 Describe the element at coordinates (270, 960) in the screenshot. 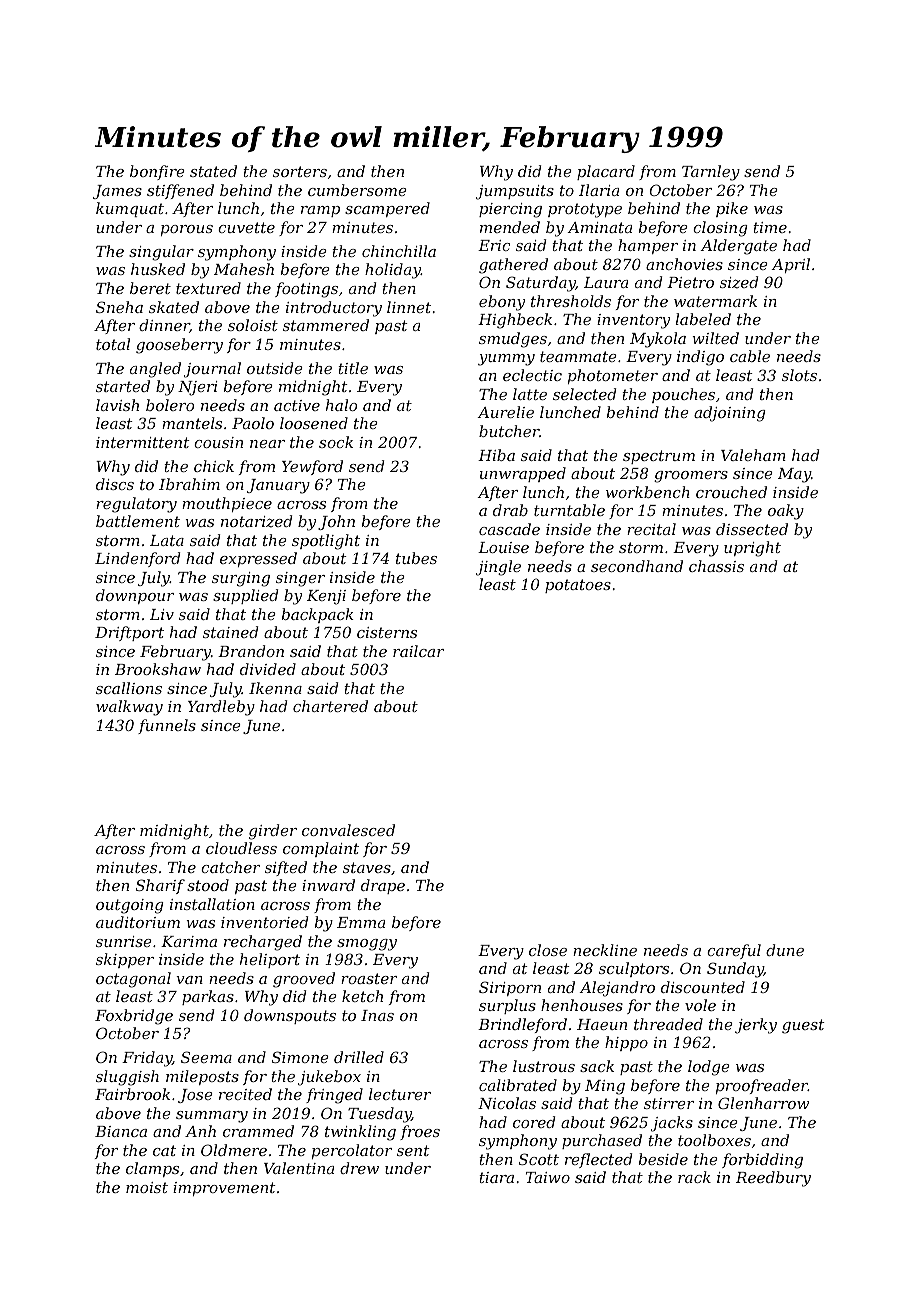

I see `heliport` at that location.
